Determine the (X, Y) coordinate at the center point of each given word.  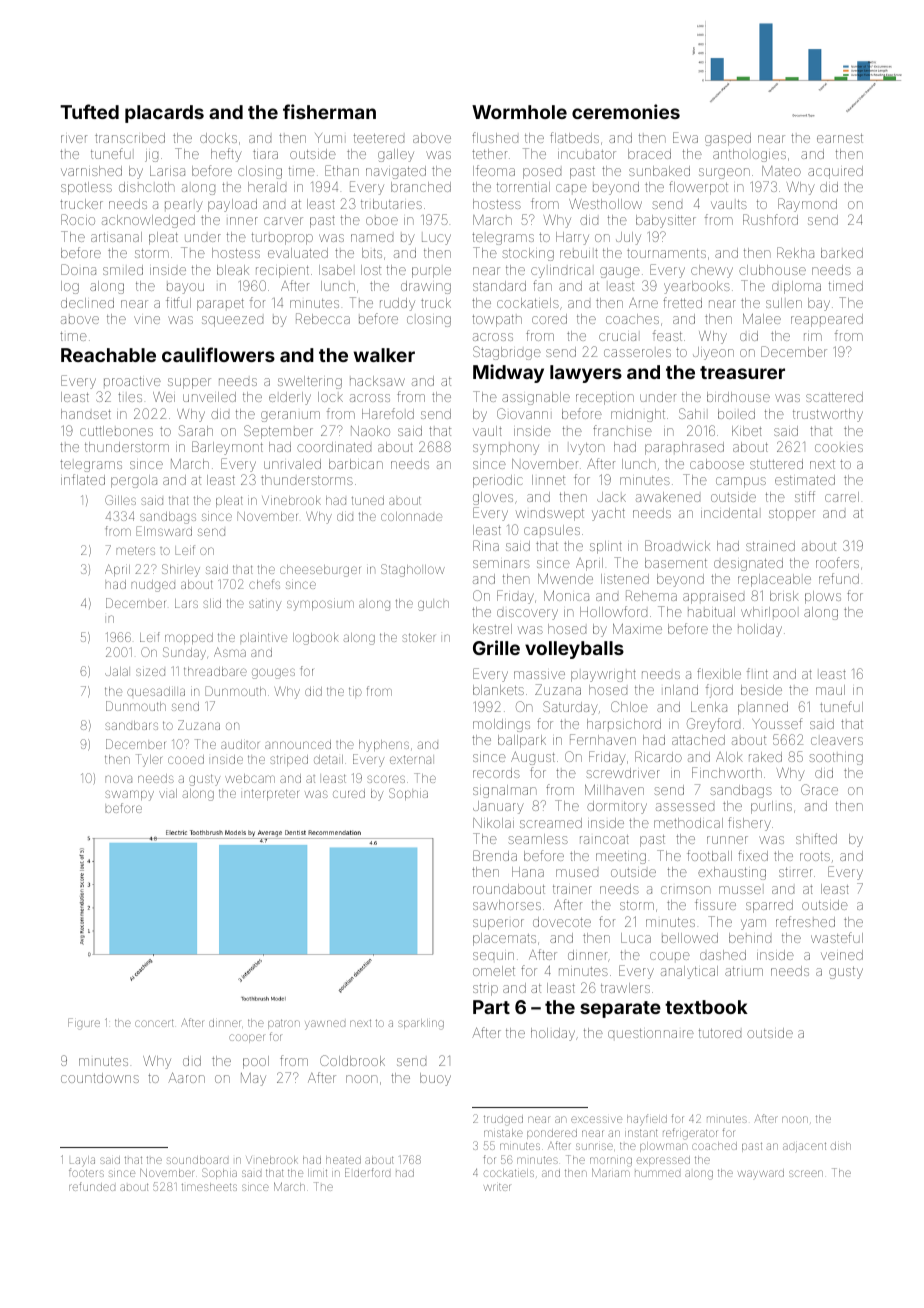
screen (806, 1173)
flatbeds (574, 137)
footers (86, 1172)
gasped (728, 139)
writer (497, 1187)
